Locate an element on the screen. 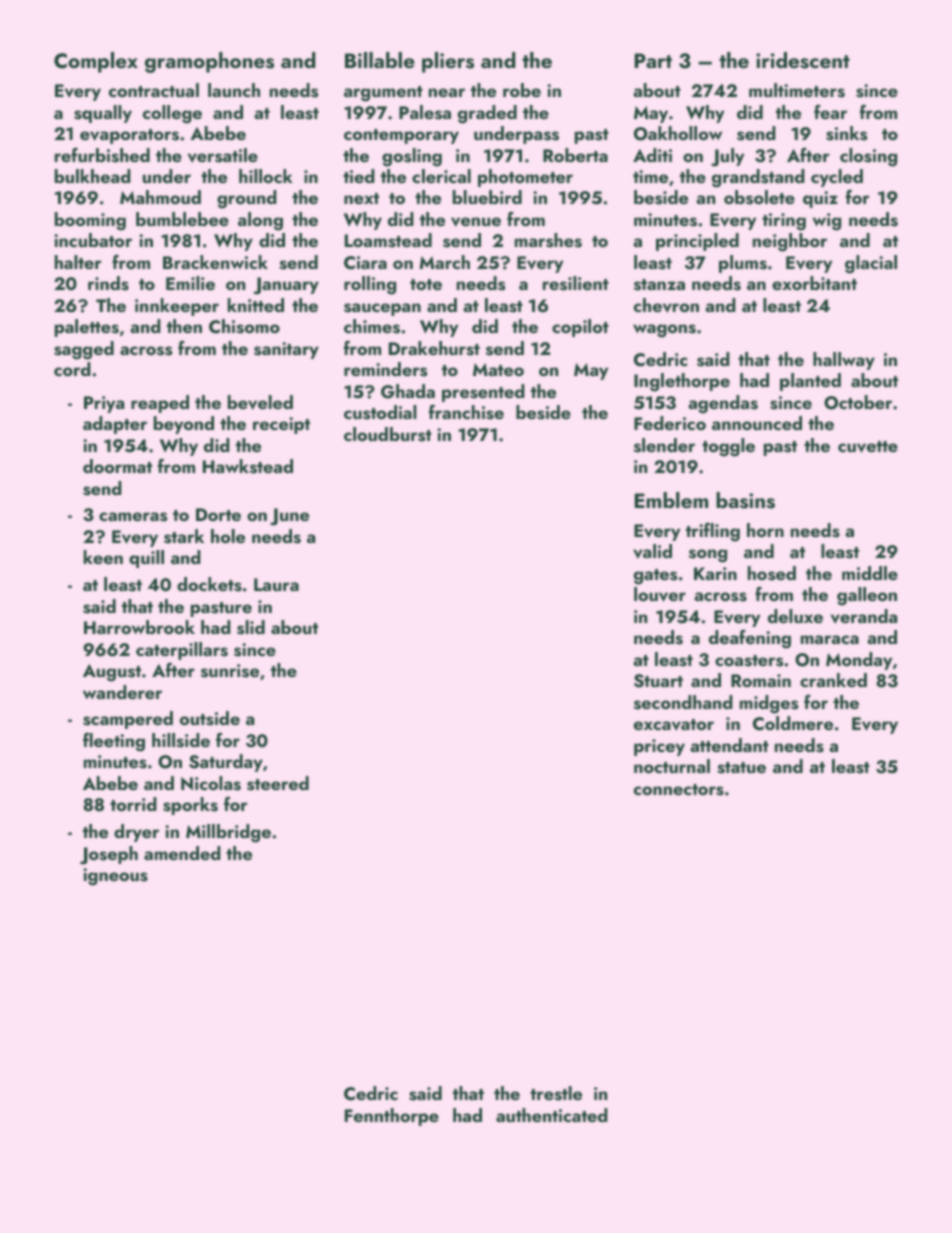 This screenshot has width=952, height=1233. versatile is located at coordinates (223, 155).
